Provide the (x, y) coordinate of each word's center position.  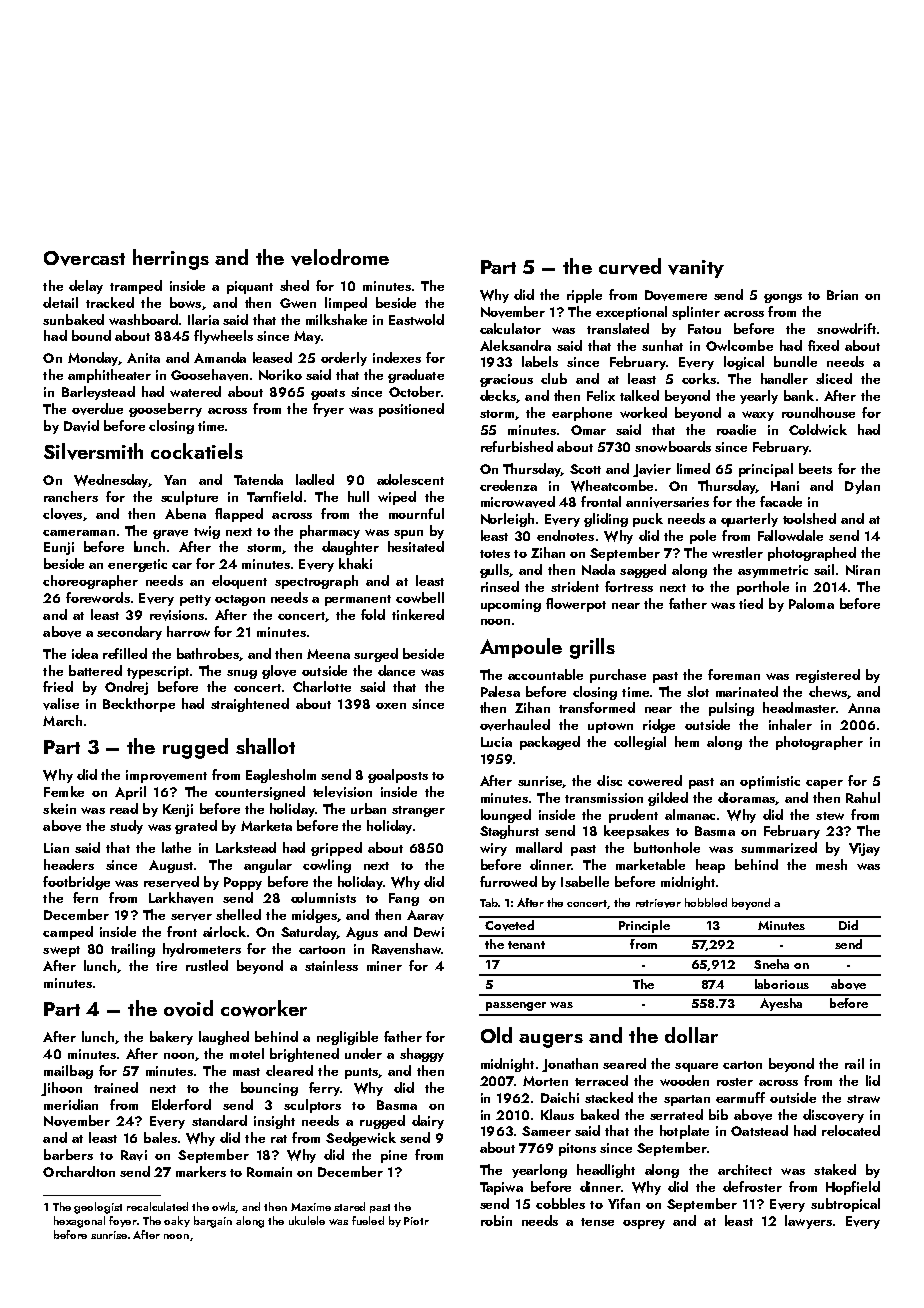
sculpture (189, 498)
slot (698, 691)
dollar (691, 1035)
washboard (143, 319)
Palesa (500, 691)
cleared (289, 1070)
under (363, 1053)
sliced (834, 378)
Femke (64, 791)
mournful (416, 513)
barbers (68, 1154)
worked (643, 412)
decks (498, 395)
